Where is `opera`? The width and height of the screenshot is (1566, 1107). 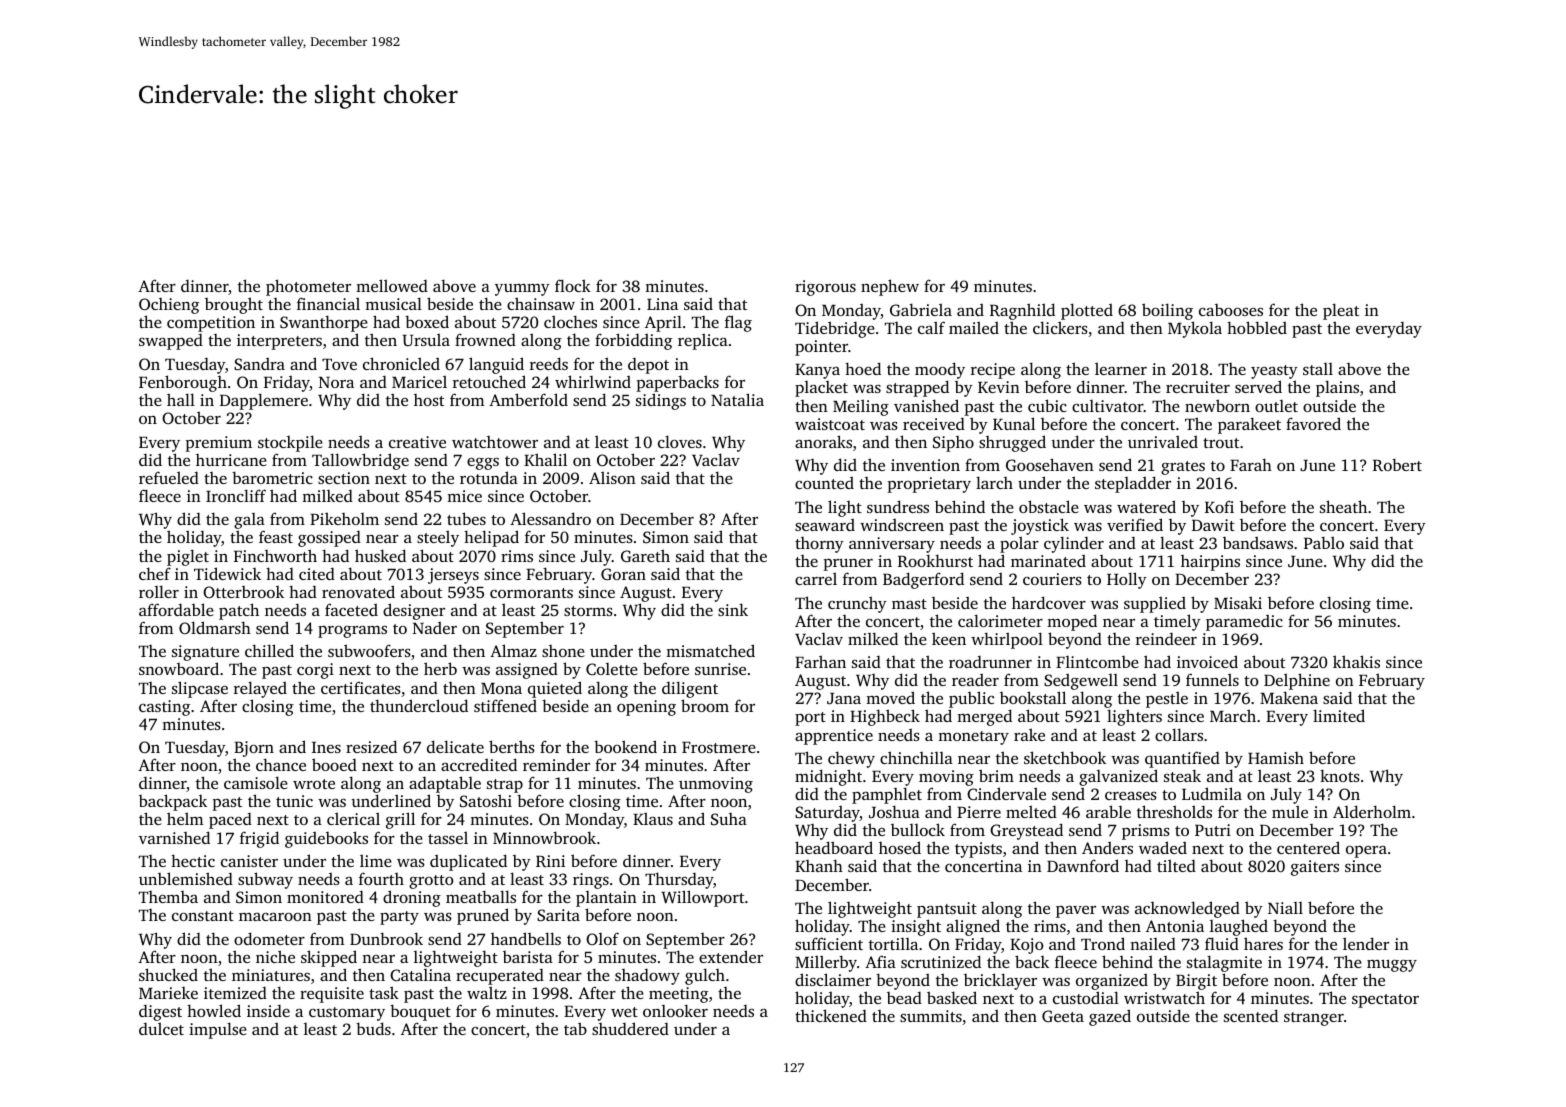 opera is located at coordinates (1366, 852).
